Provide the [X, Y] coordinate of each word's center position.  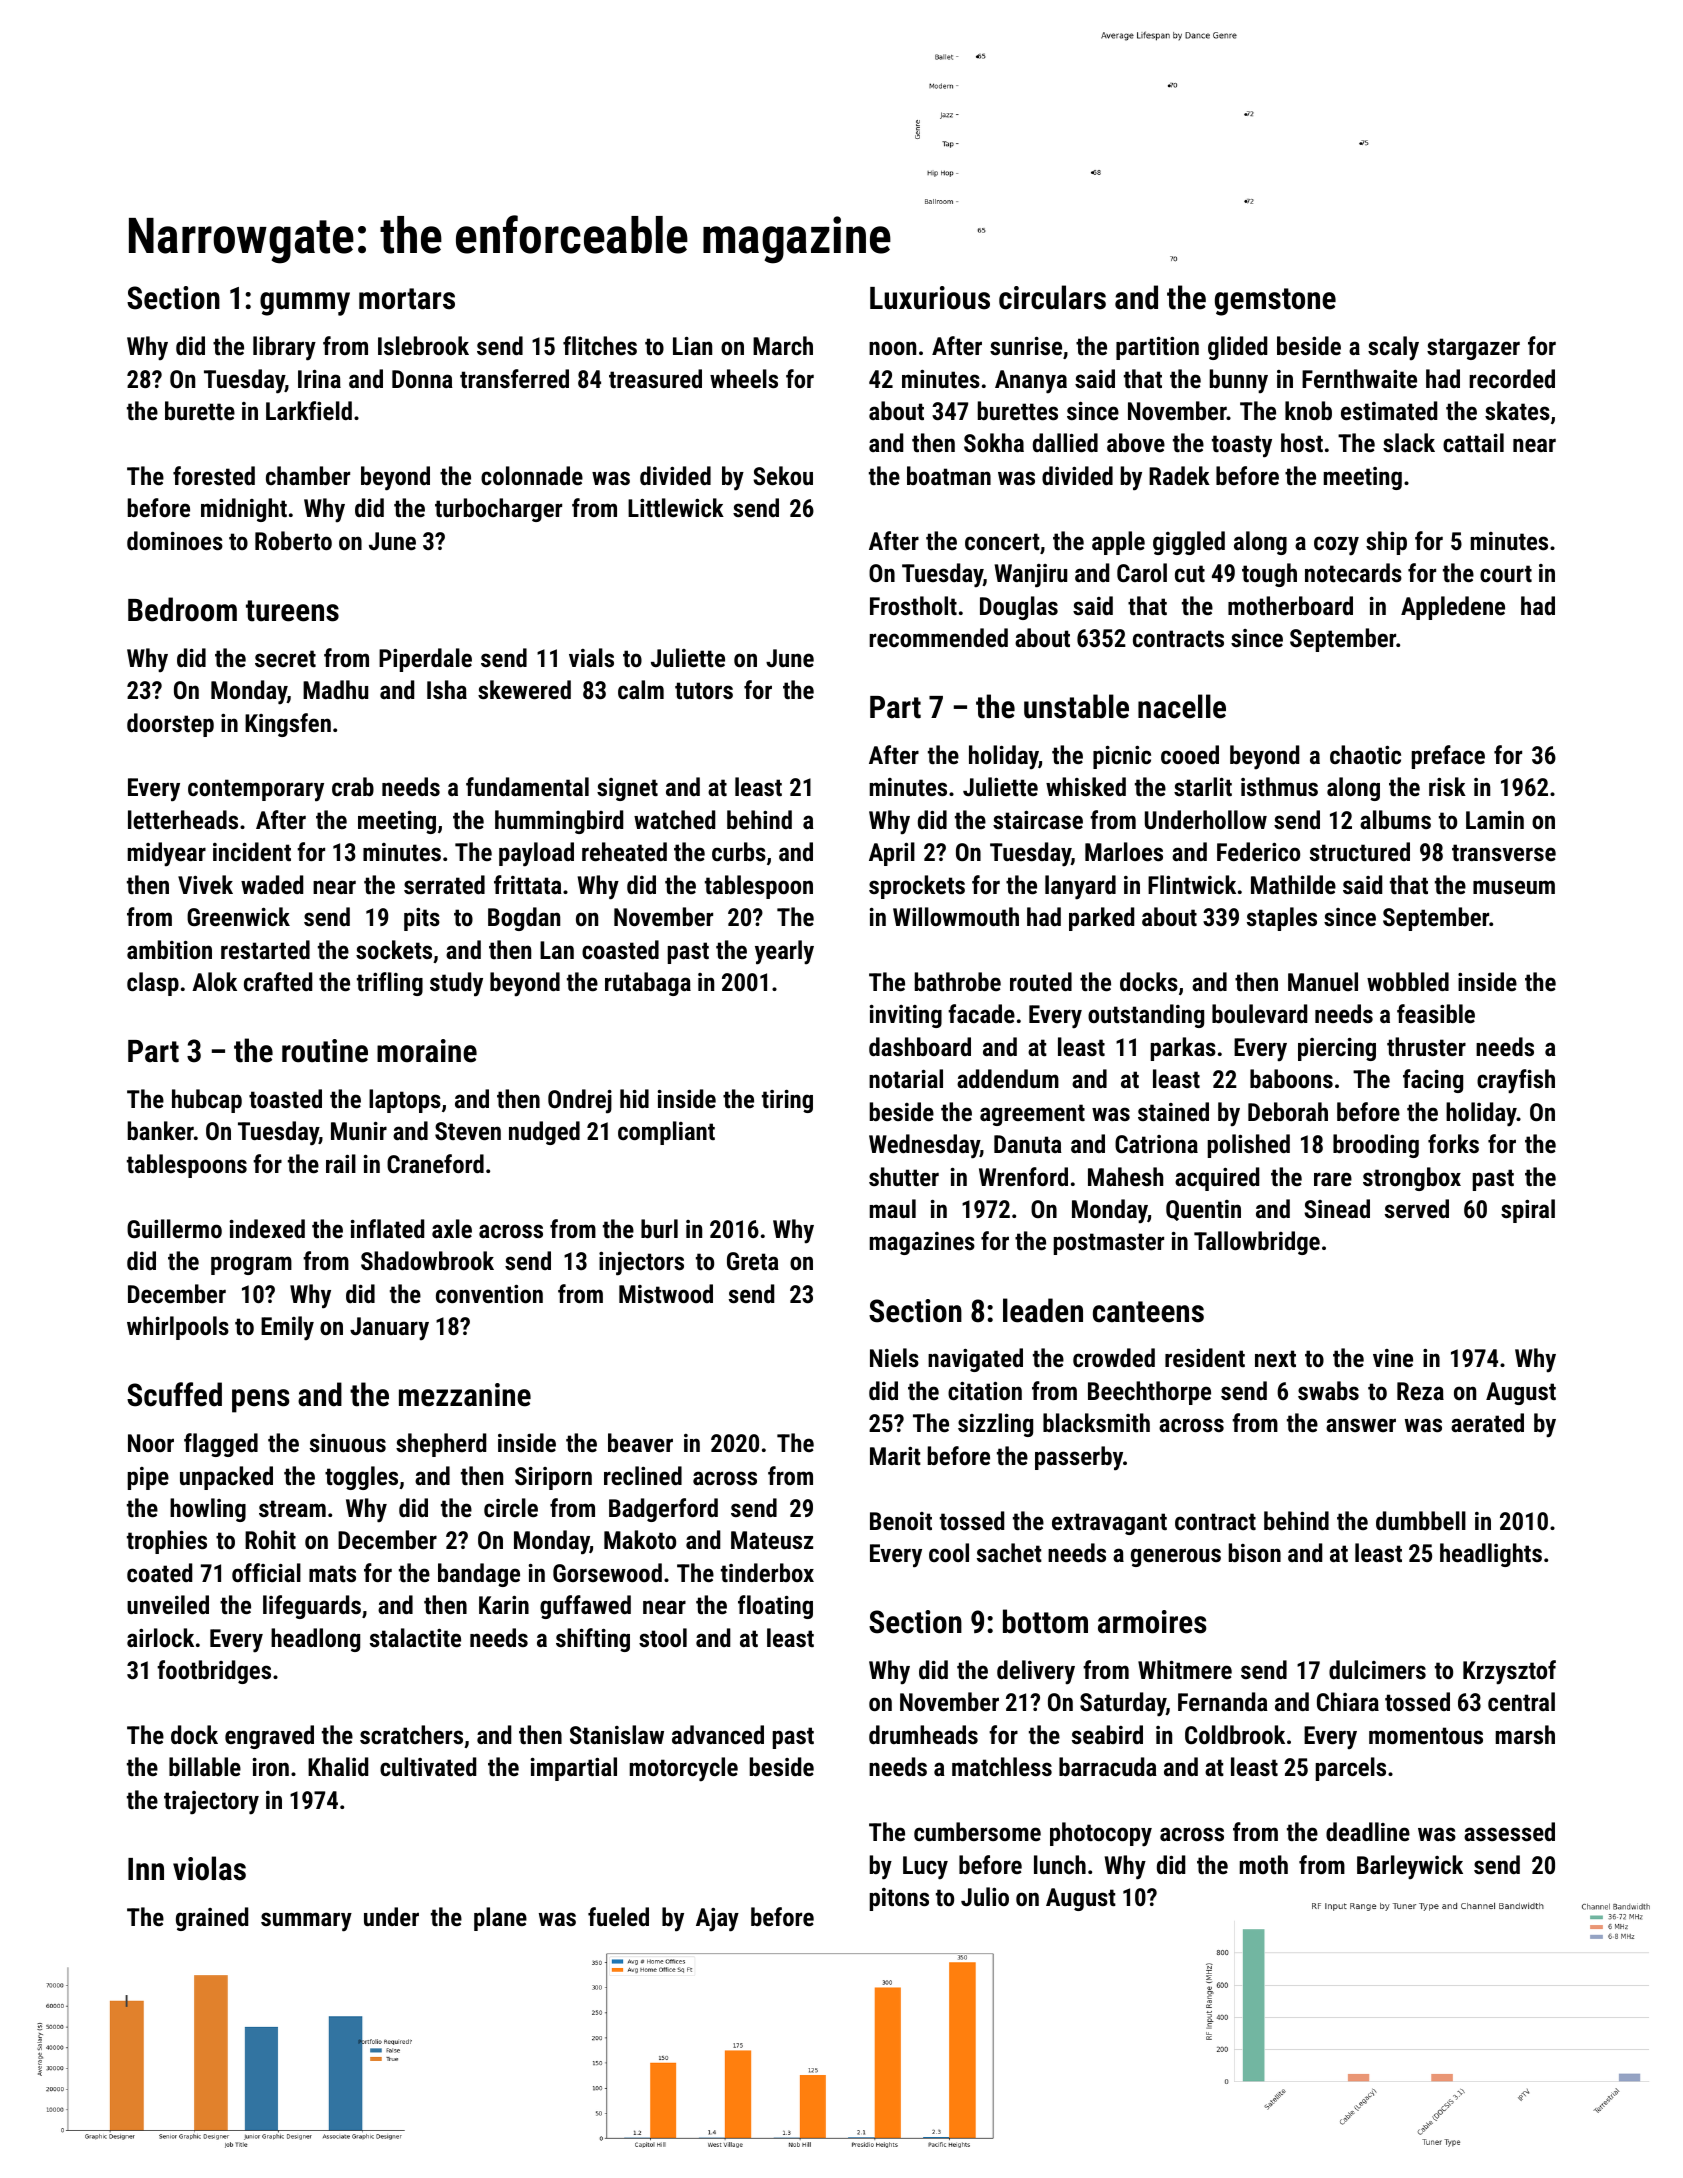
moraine [427, 1051]
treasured [655, 378]
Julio [985, 1896]
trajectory [211, 1803]
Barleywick [1410, 1867]
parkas [1183, 1049]
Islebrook [423, 345]
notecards [1353, 572]
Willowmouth [956, 916]
